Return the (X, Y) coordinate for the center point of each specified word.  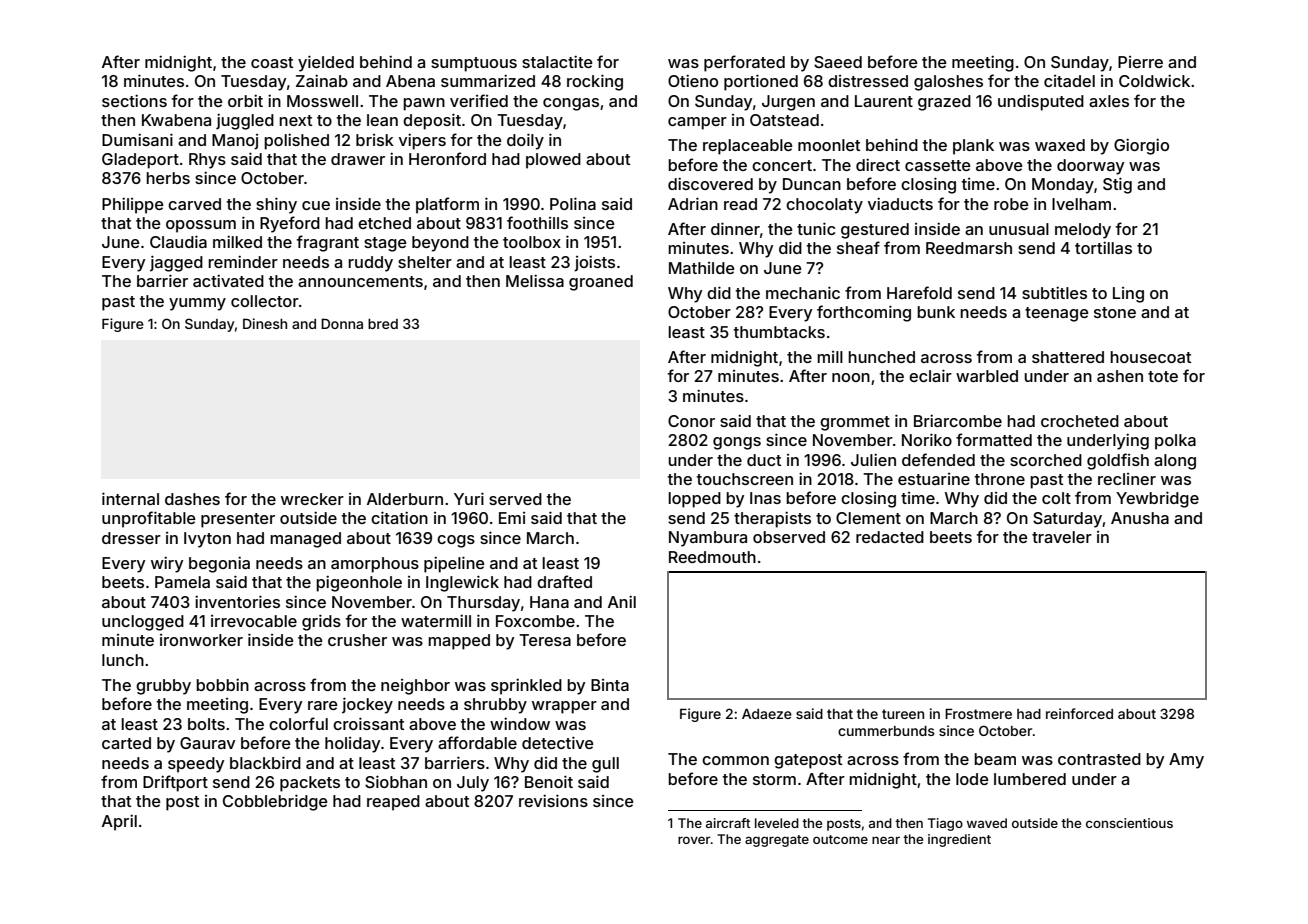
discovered (710, 184)
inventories (237, 601)
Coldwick (1154, 81)
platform (447, 205)
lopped (694, 500)
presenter (238, 520)
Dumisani (137, 139)
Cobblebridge (275, 802)
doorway (1090, 167)
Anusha (1140, 518)
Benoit (549, 781)
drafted (564, 581)
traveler (1062, 537)
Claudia (178, 241)
